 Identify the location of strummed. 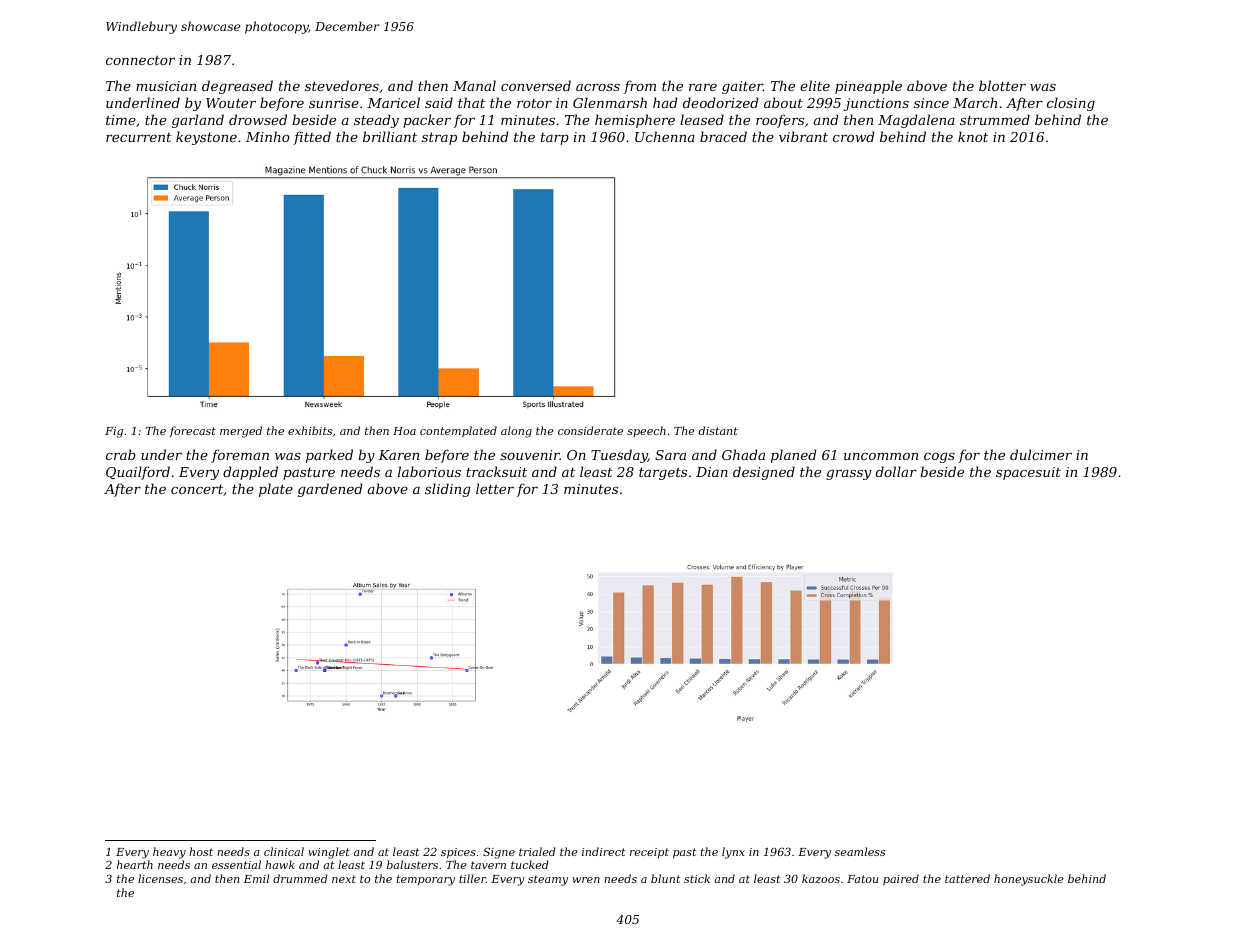
(995, 119).
